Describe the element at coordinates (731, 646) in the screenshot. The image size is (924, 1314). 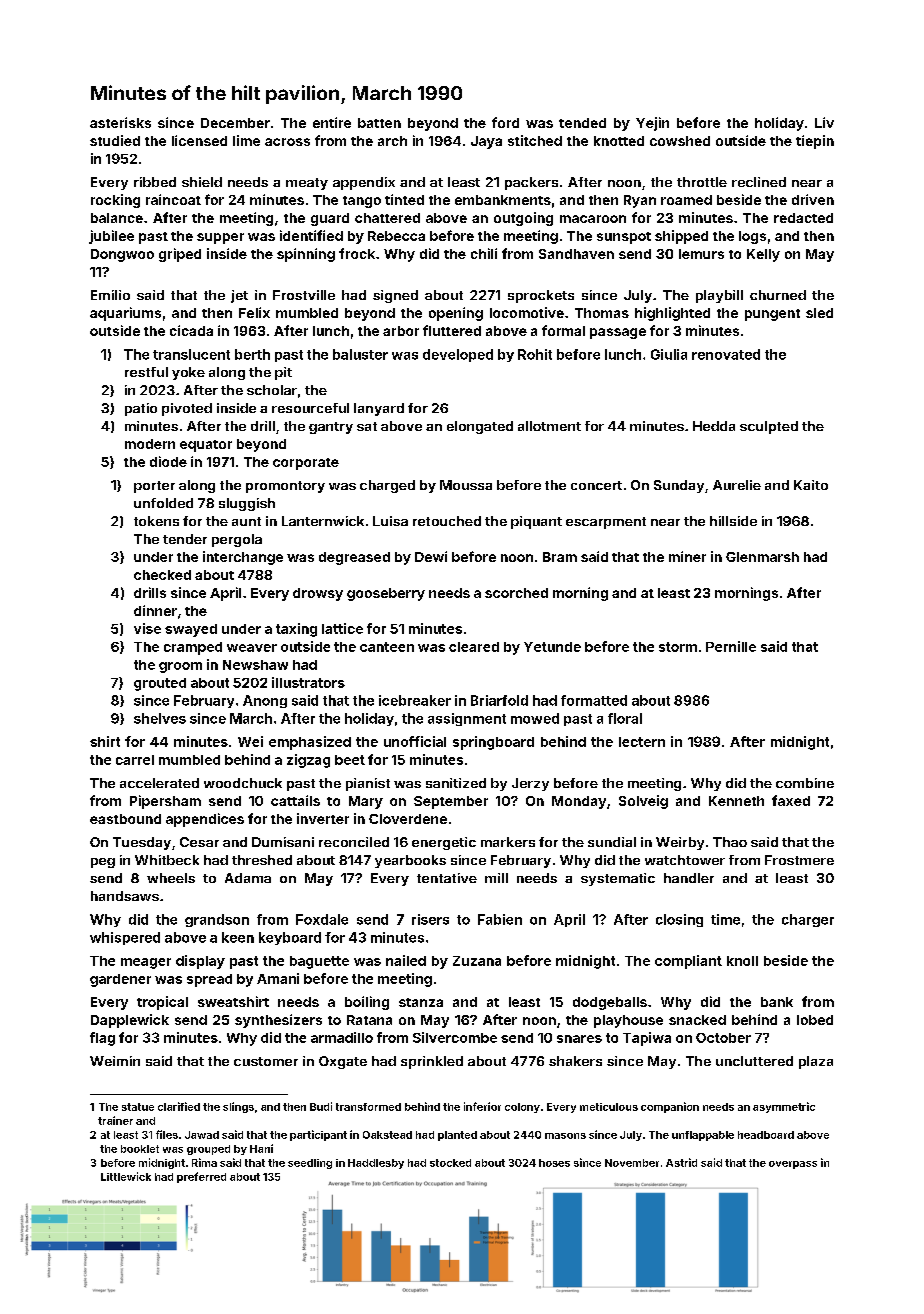
I see `Pernille` at that location.
